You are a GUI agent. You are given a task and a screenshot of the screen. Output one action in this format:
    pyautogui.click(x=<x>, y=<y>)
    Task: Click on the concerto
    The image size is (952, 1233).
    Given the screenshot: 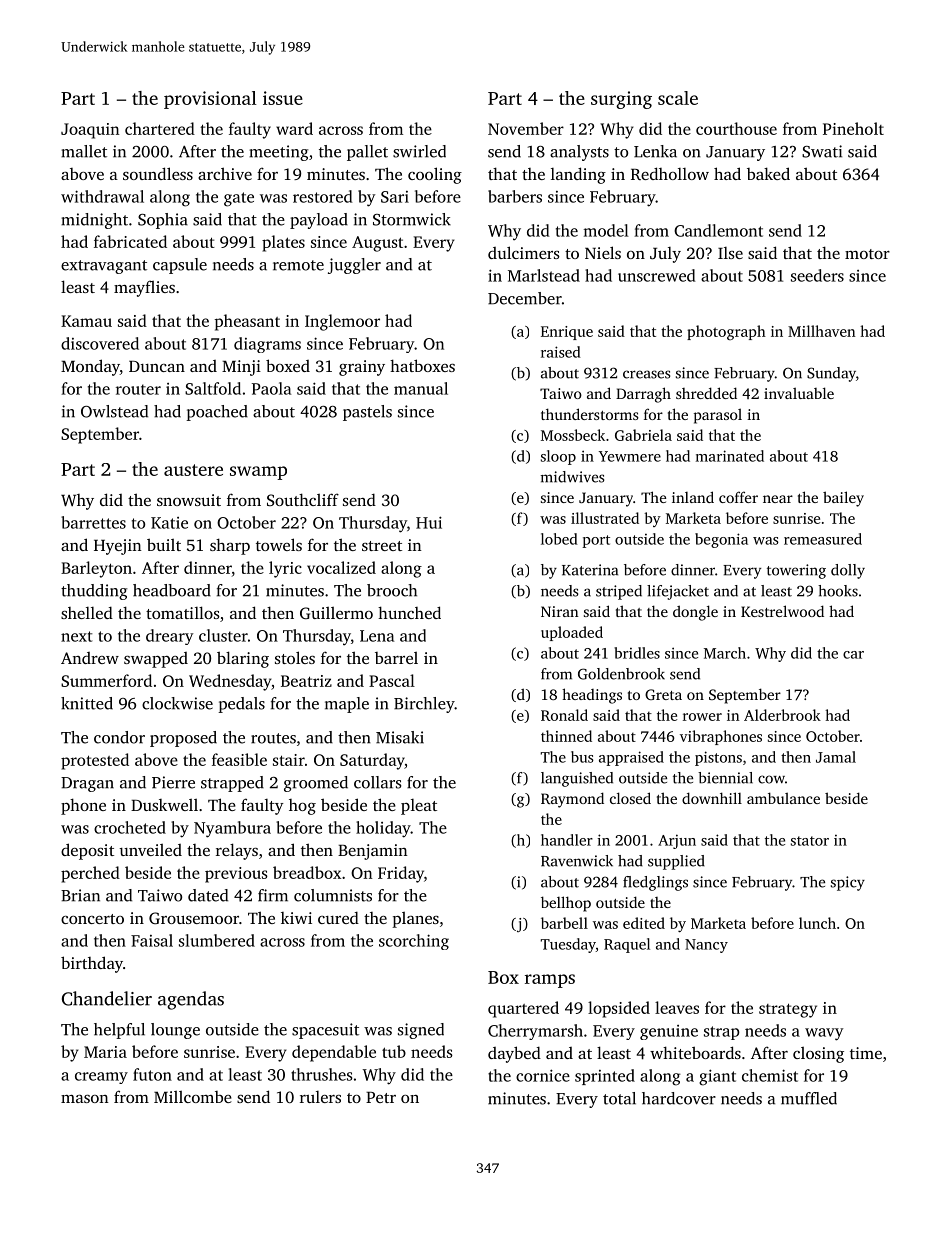 What is the action you would take?
    pyautogui.click(x=92, y=919)
